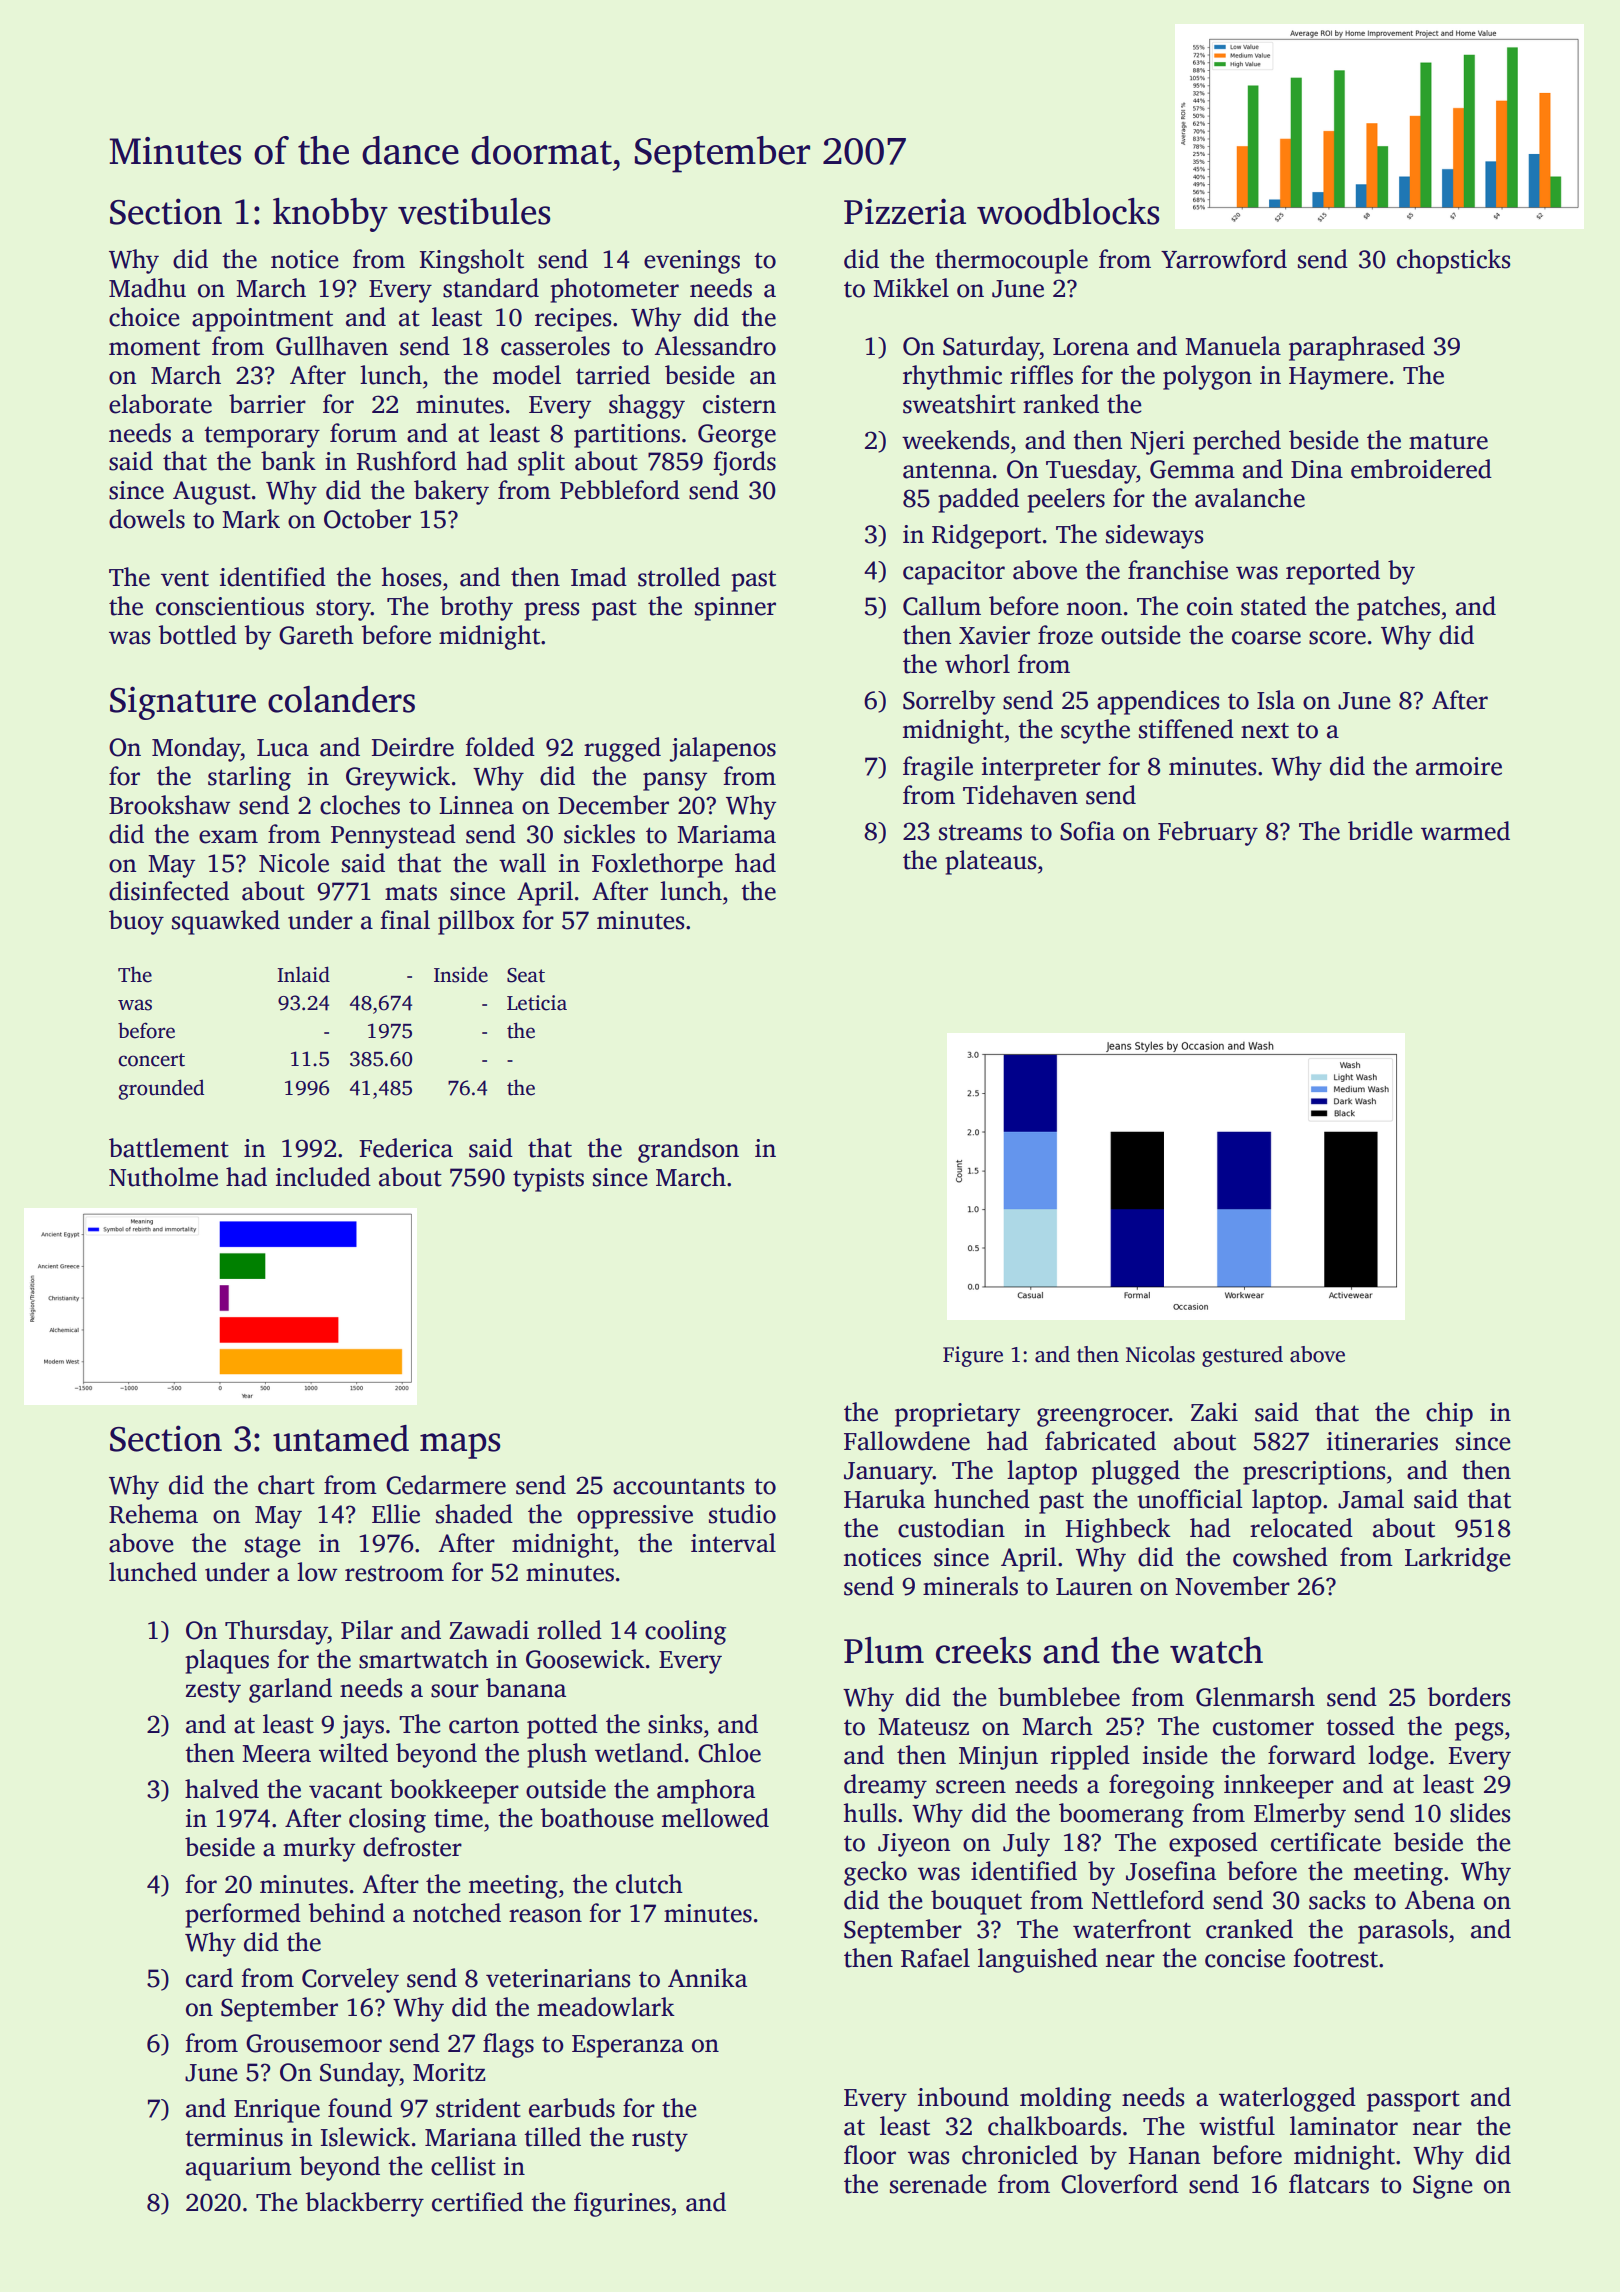 The width and height of the screenshot is (1620, 2292). I want to click on gecko, so click(875, 1873).
